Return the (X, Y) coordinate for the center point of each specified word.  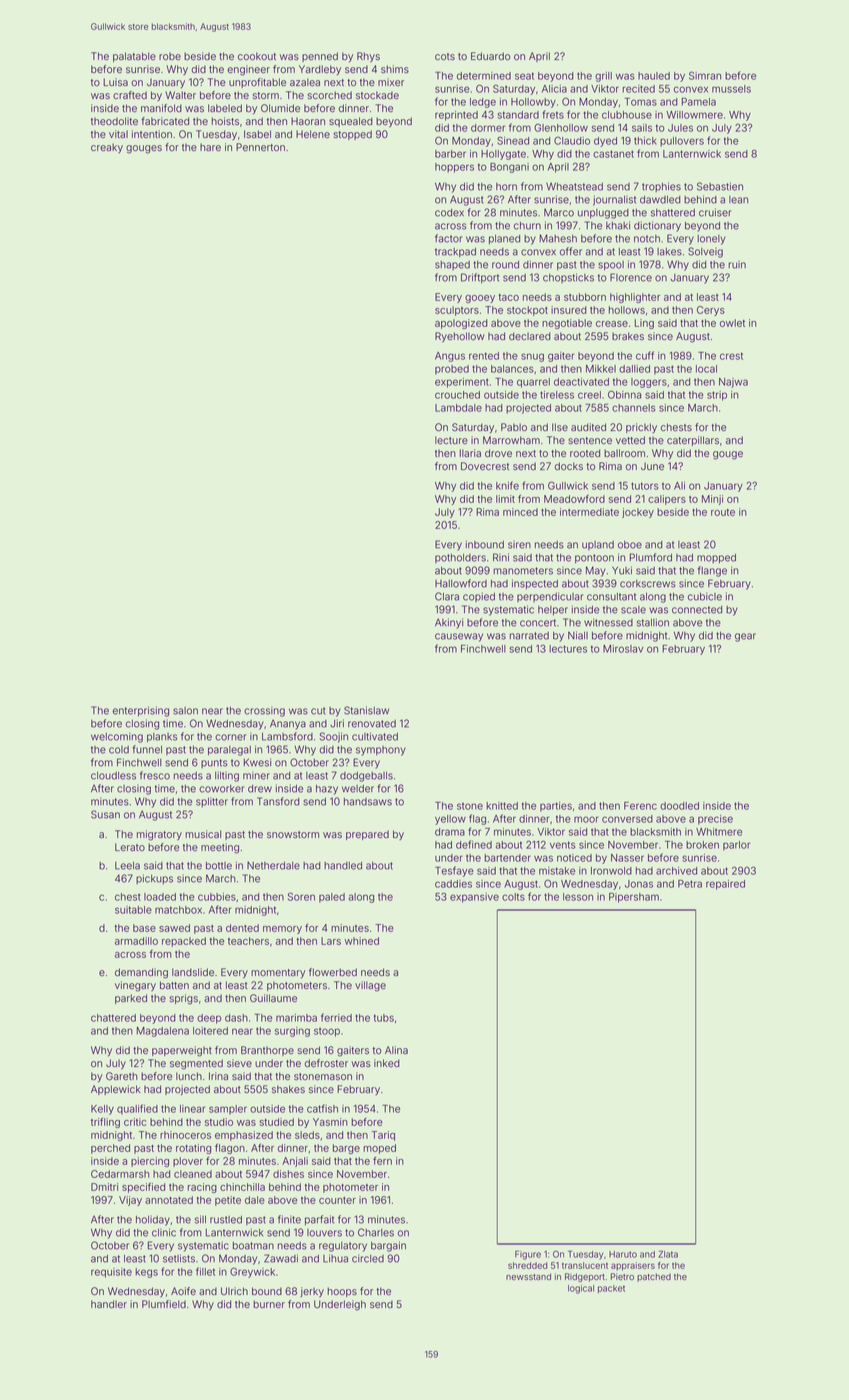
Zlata (668, 1254)
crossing (264, 711)
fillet (205, 1271)
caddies (453, 884)
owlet (732, 323)
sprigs (183, 999)
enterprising (141, 711)
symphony (381, 751)
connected (697, 610)
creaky (107, 148)
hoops (342, 1292)
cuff (645, 355)
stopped (352, 135)
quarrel (533, 383)
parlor (736, 846)
